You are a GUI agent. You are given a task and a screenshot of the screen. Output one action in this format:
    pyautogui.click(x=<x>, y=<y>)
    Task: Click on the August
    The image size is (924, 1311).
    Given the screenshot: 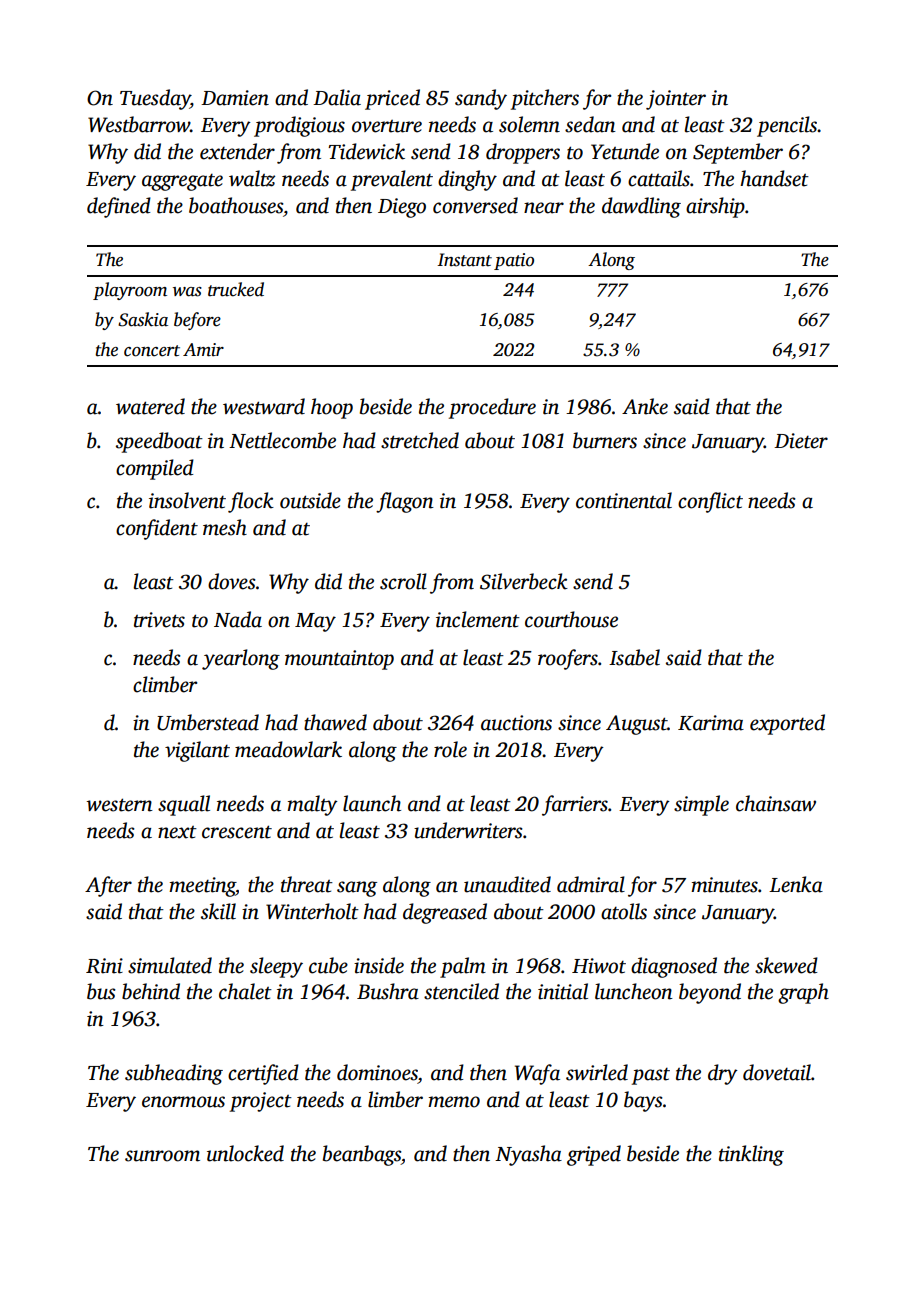 What is the action you would take?
    pyautogui.click(x=636, y=725)
